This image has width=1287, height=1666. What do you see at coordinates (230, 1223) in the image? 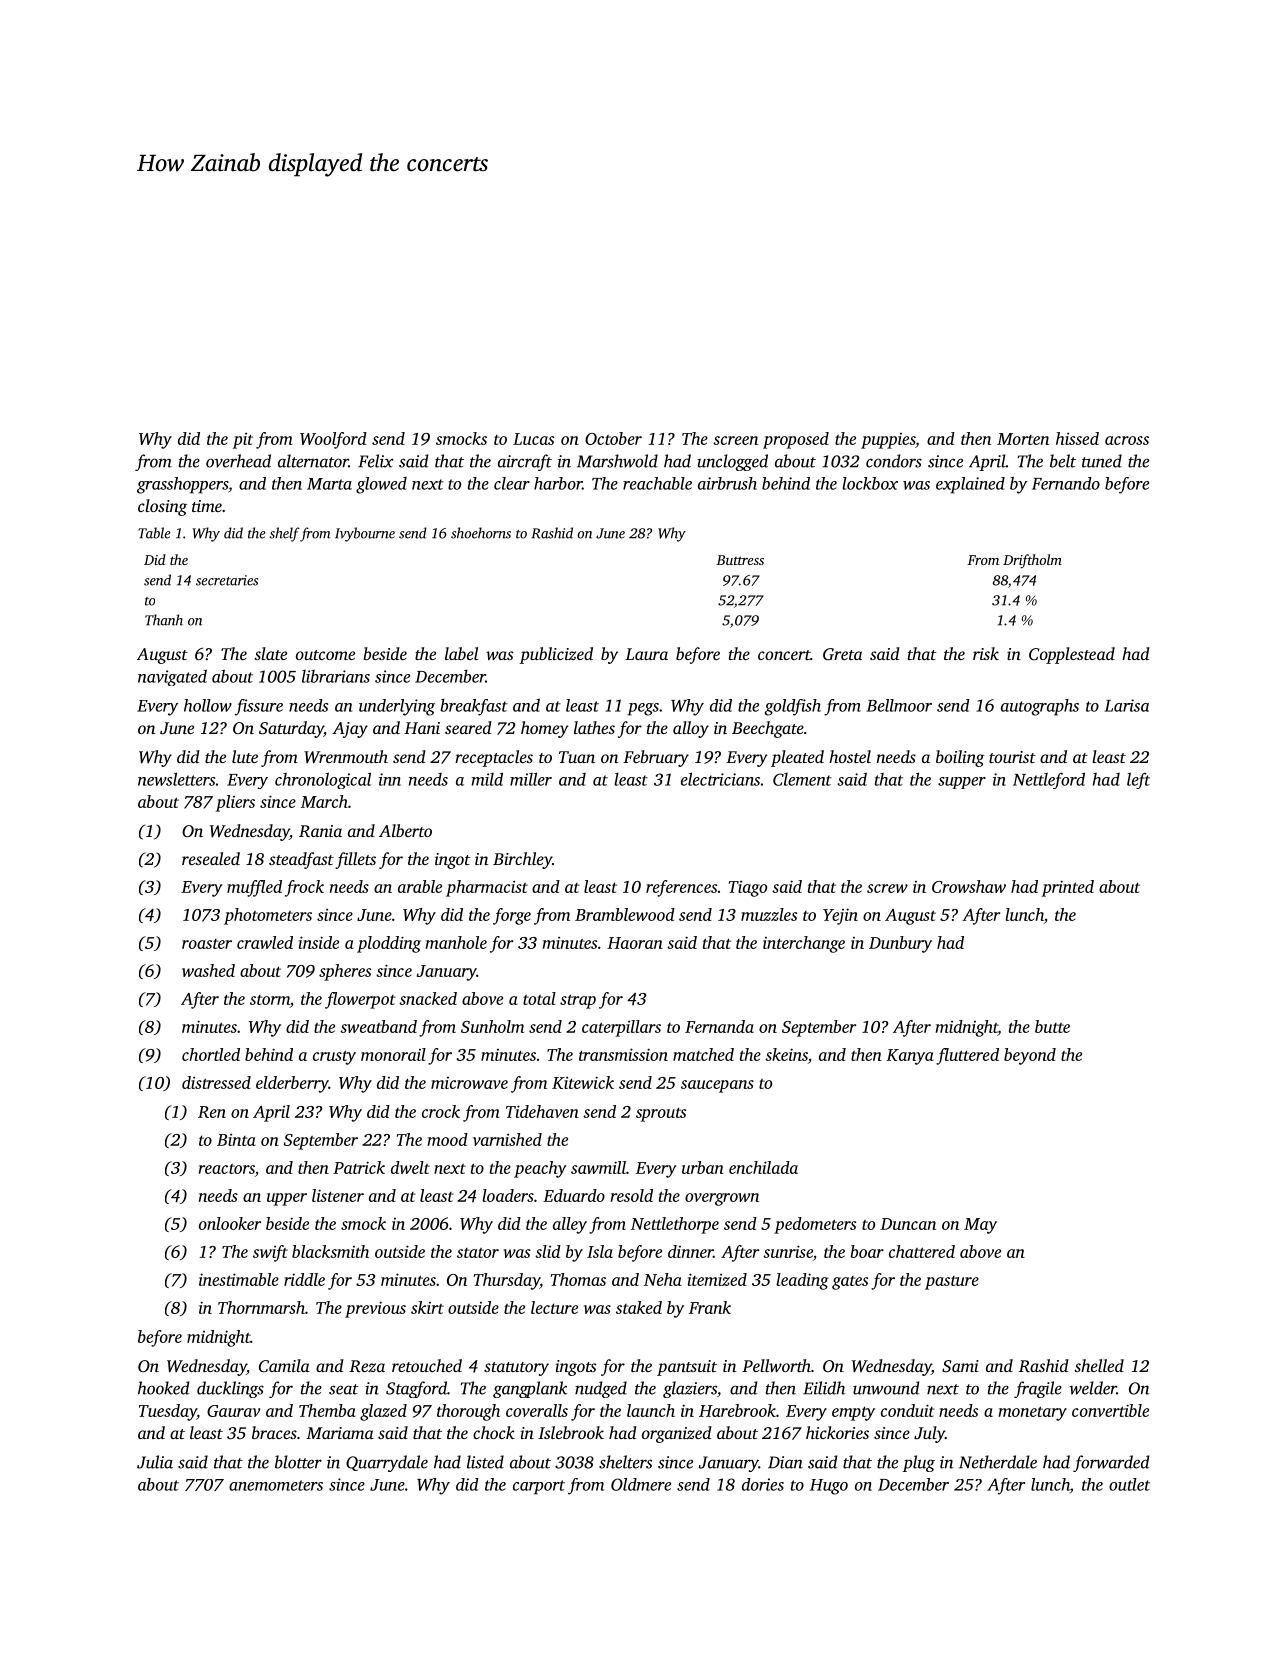
I see `onlooker` at bounding box center [230, 1223].
